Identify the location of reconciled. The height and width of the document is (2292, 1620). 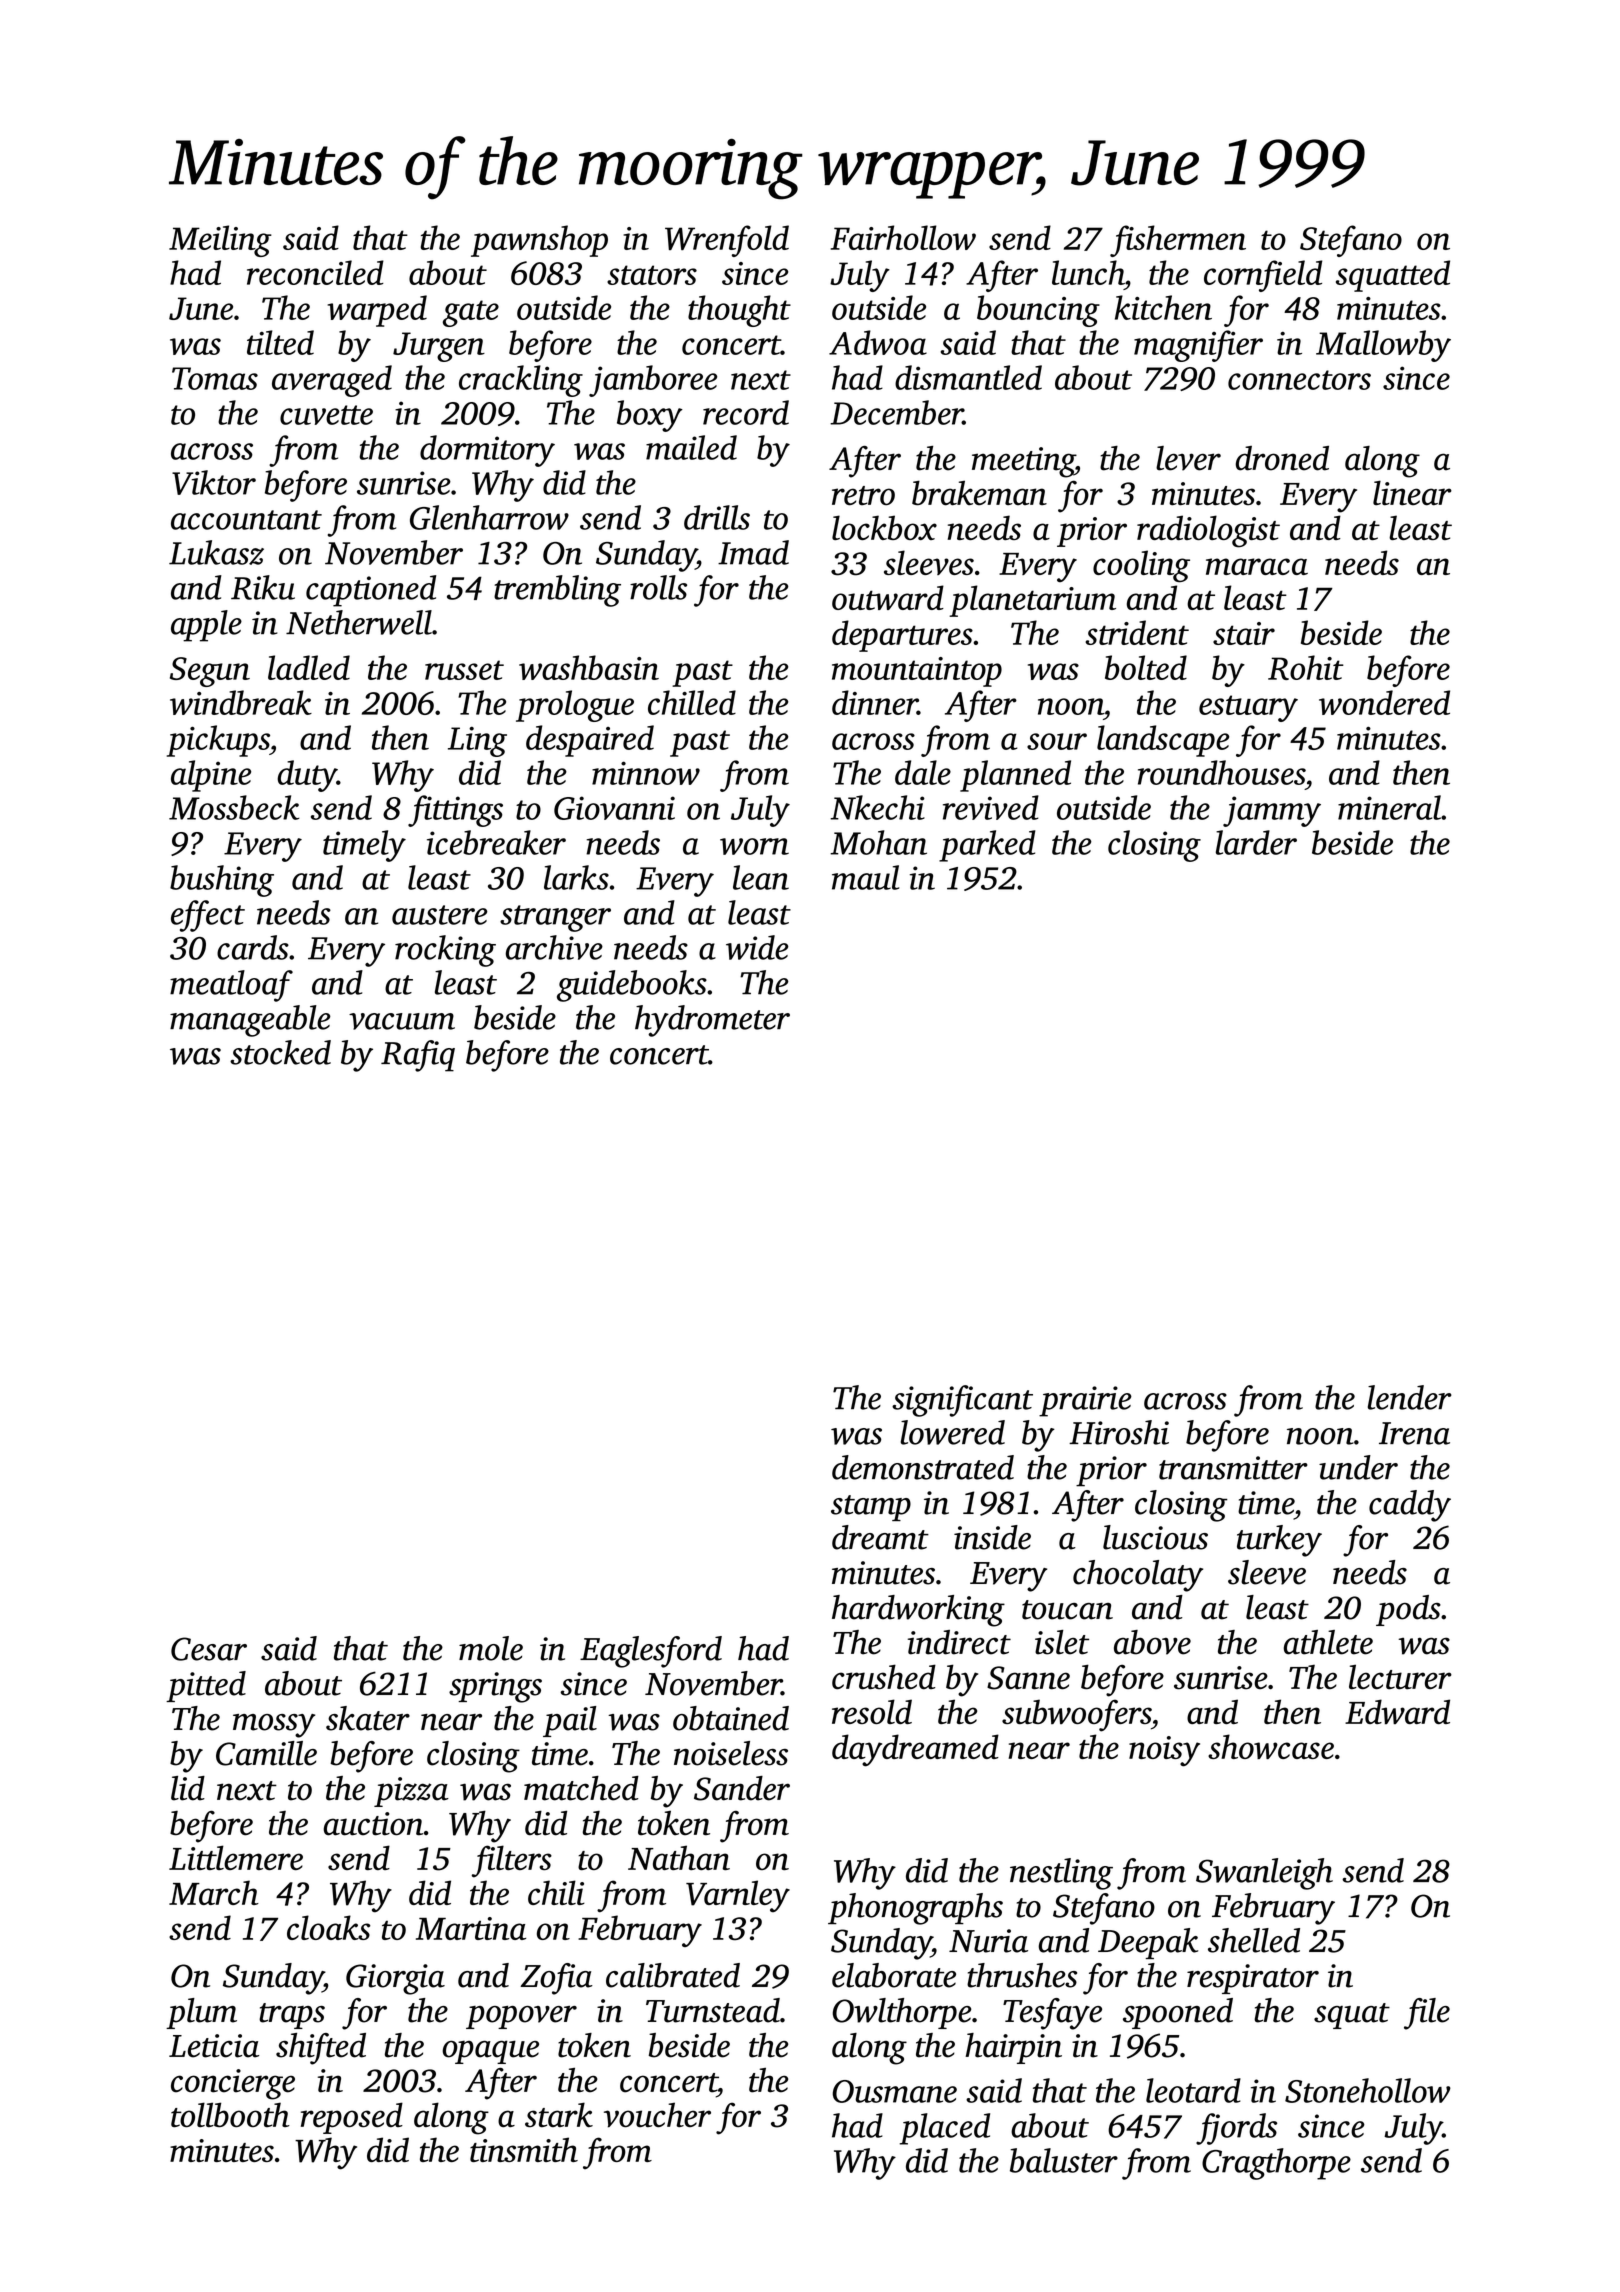
(315, 272).
